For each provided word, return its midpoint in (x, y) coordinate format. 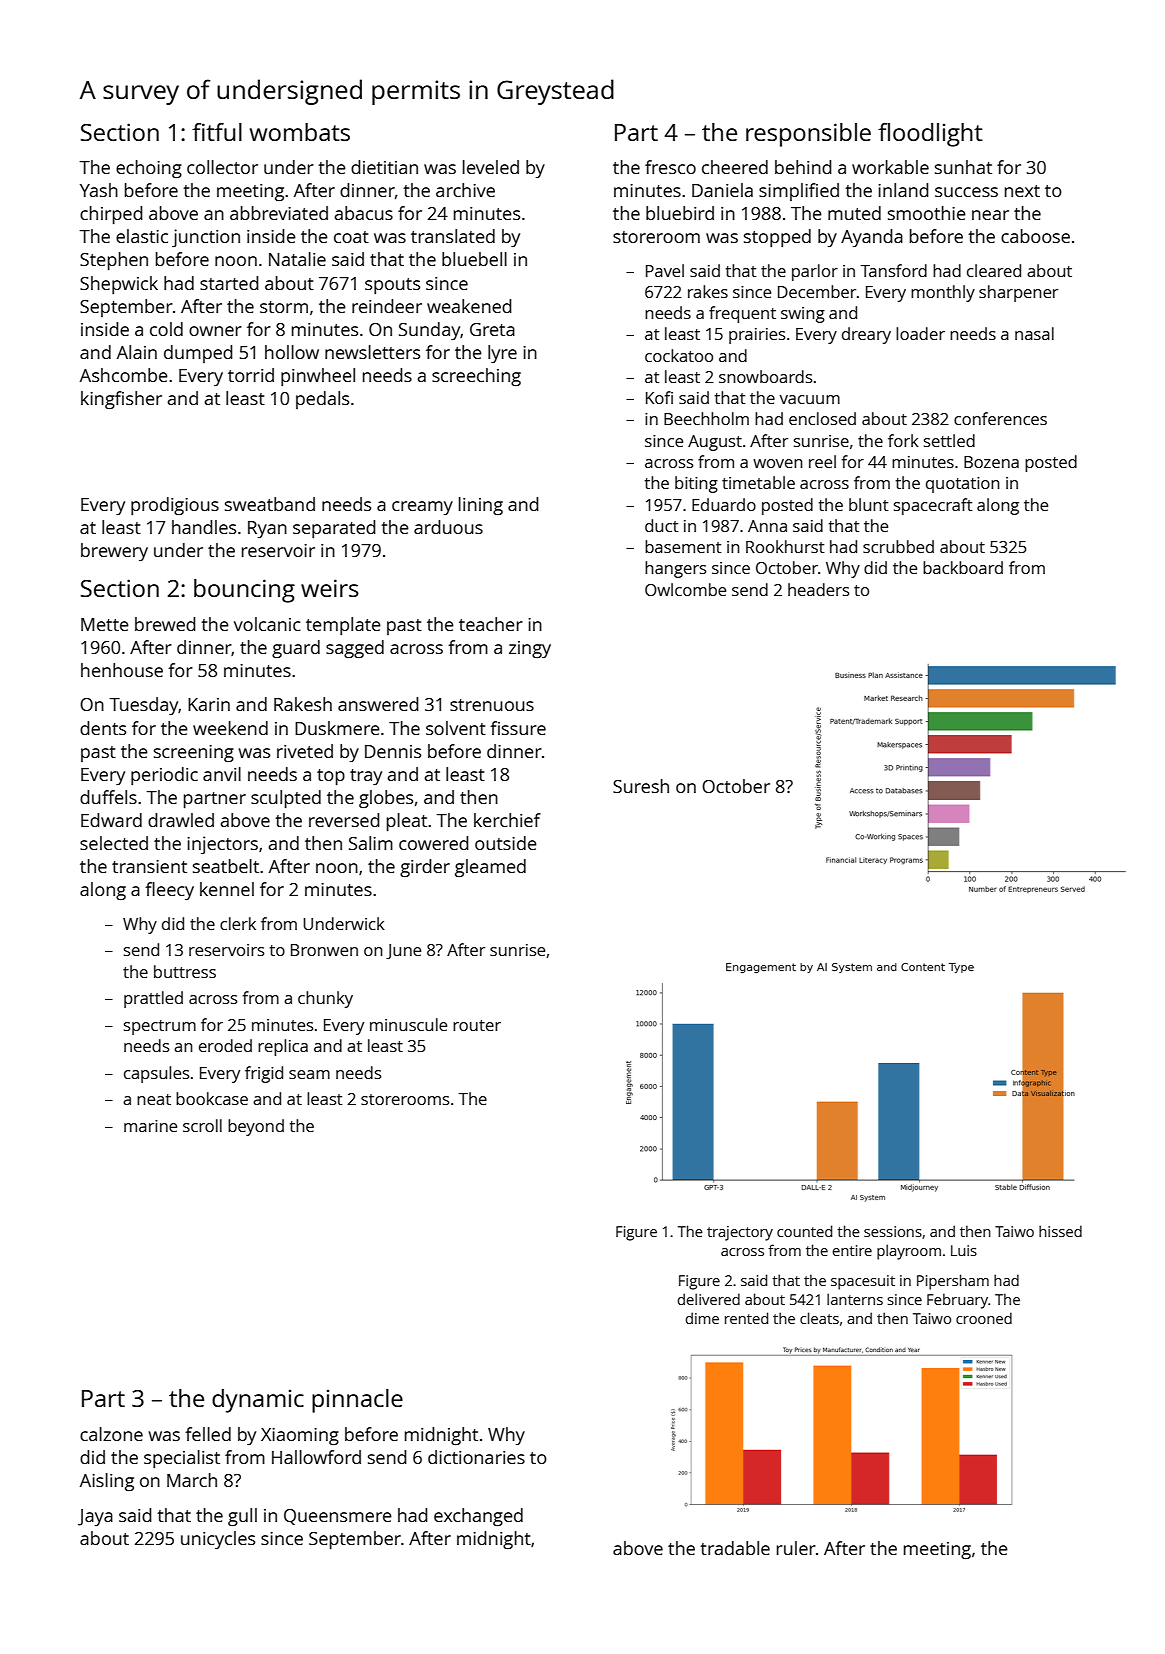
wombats (300, 132)
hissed (1060, 1231)
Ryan (267, 529)
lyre (502, 354)
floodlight (930, 135)
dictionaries (476, 1457)
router (477, 1025)
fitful (217, 132)
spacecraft (933, 506)
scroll (202, 1125)
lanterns (855, 1299)
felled (208, 1434)
